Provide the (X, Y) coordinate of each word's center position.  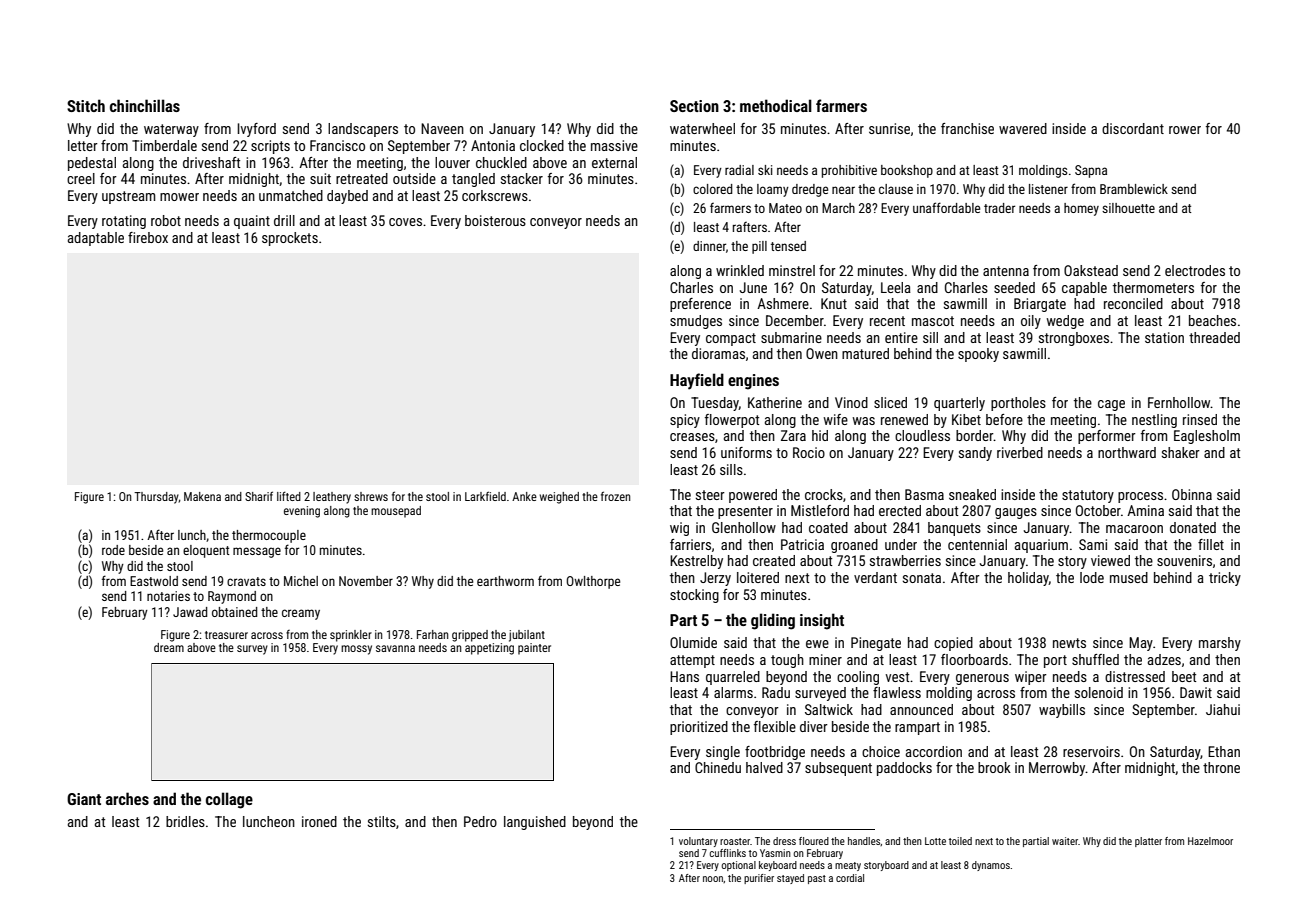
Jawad (190, 612)
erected (900, 510)
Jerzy (715, 579)
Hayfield (697, 381)
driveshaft (211, 162)
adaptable (96, 239)
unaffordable (946, 207)
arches (127, 798)
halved (764, 767)
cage (1111, 405)
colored (712, 189)
